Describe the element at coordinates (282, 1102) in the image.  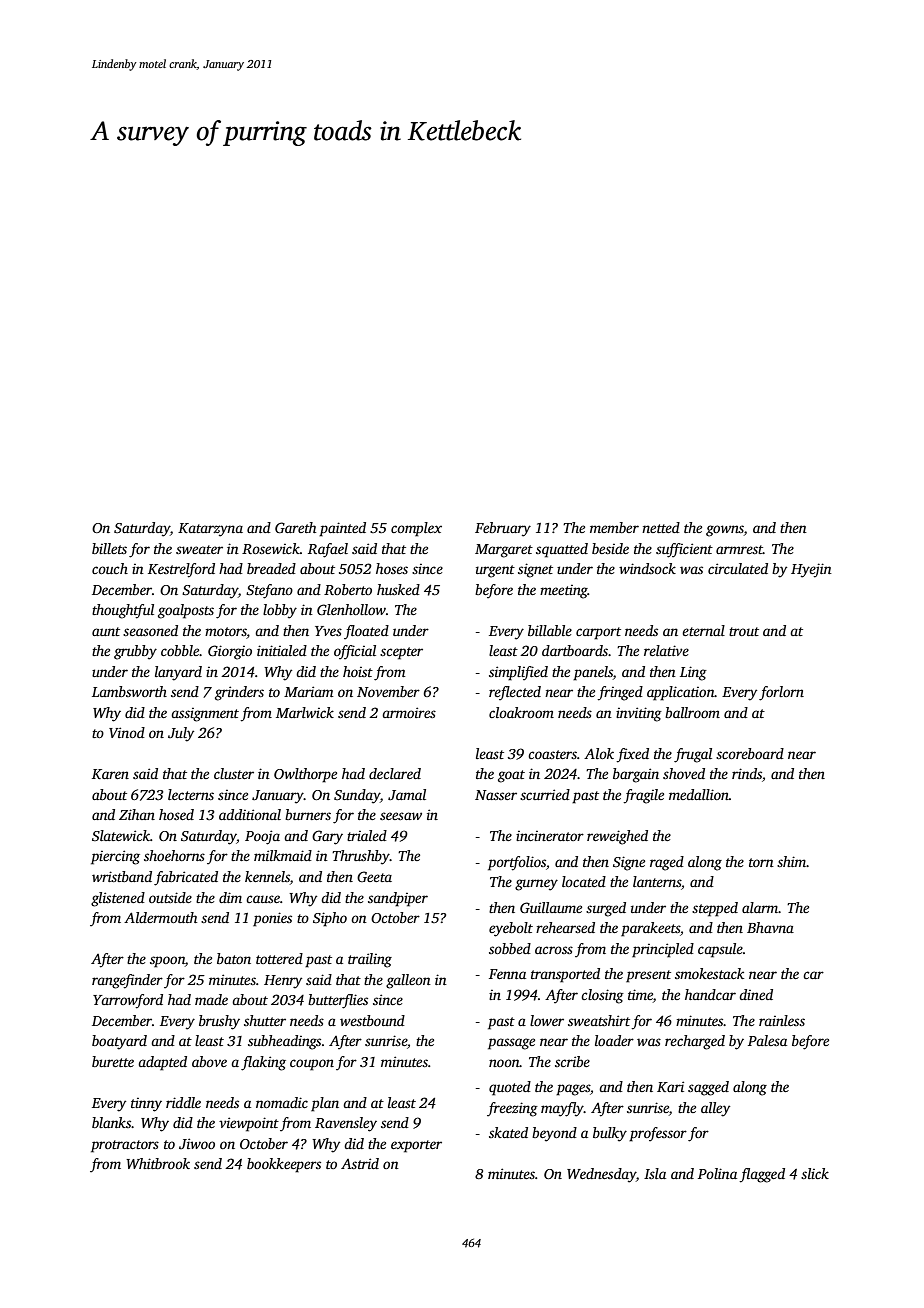
I see `nomadic` at that location.
